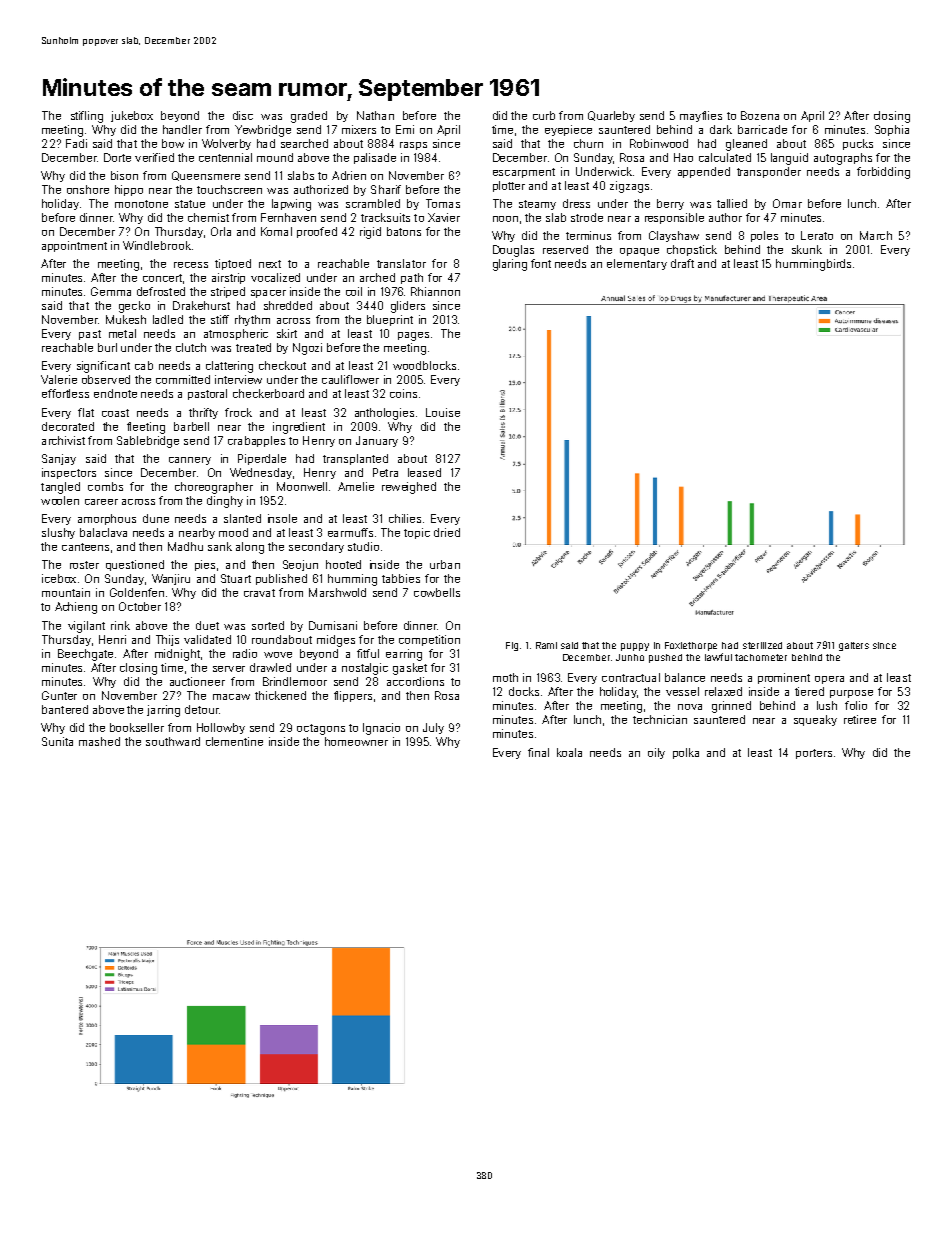  What do you see at coordinates (205, 565) in the image?
I see `pies` at bounding box center [205, 565].
